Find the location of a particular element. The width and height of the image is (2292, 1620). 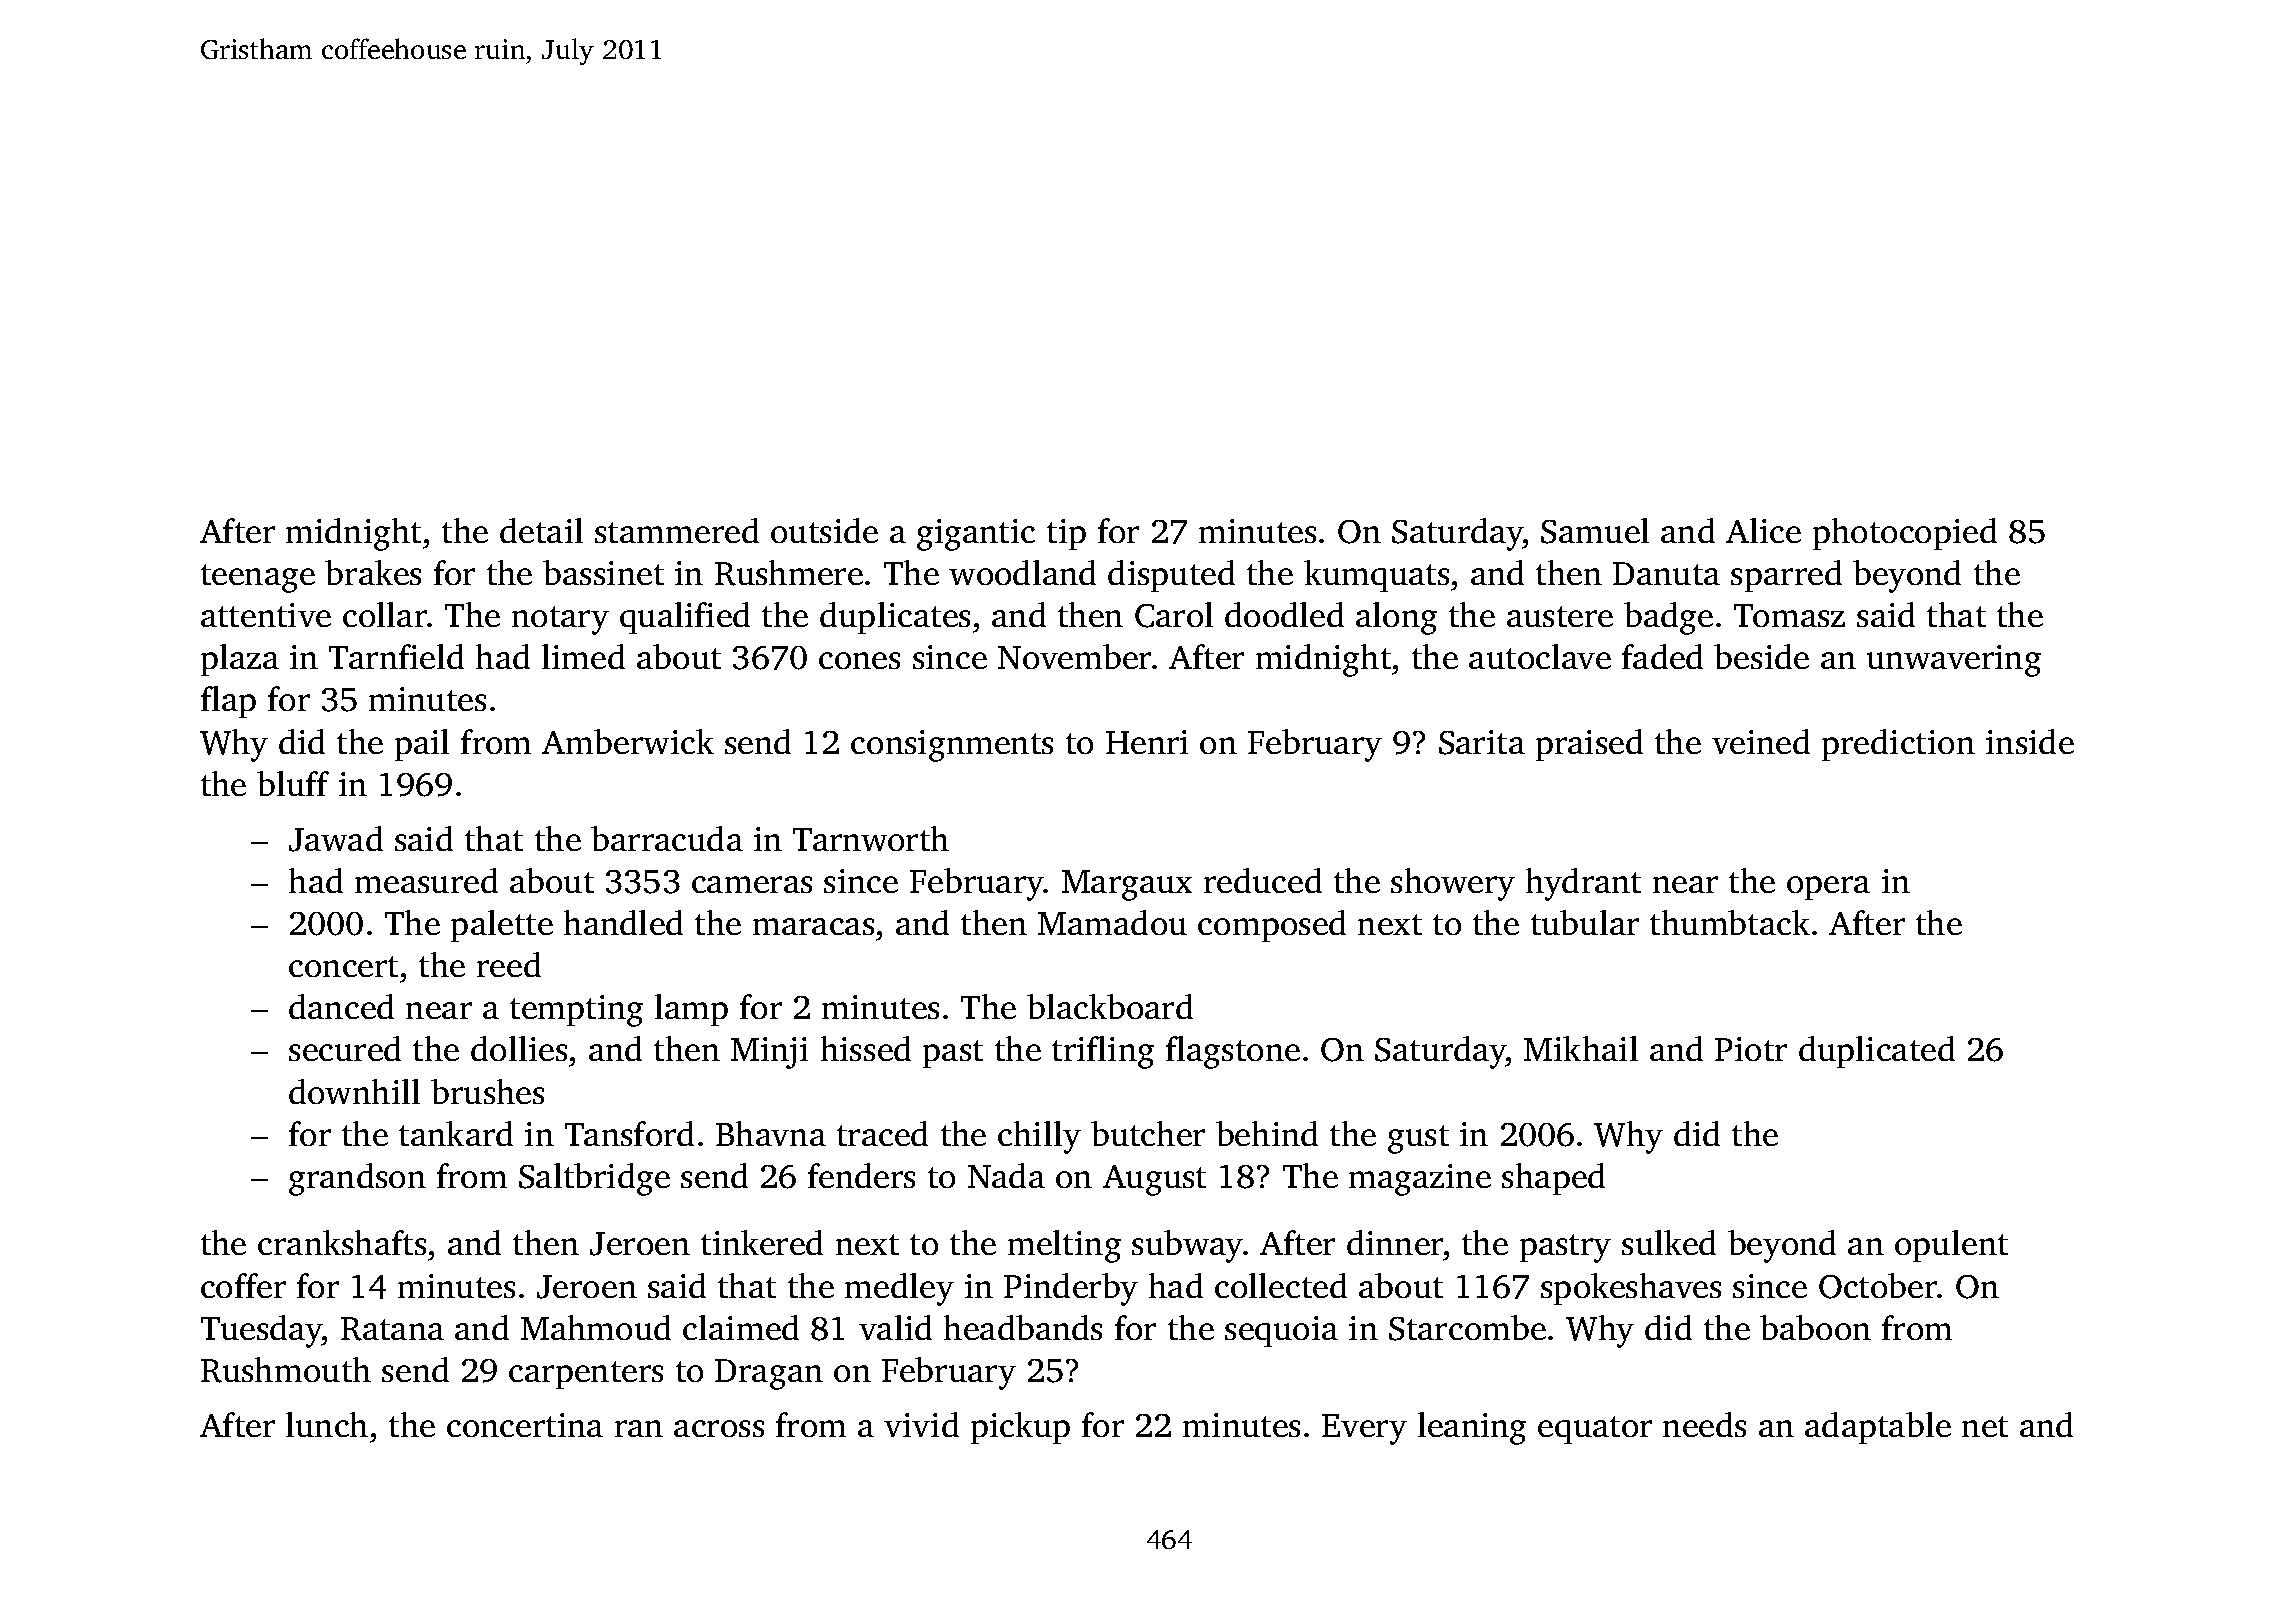

crankshafts is located at coordinates (342, 1242).
